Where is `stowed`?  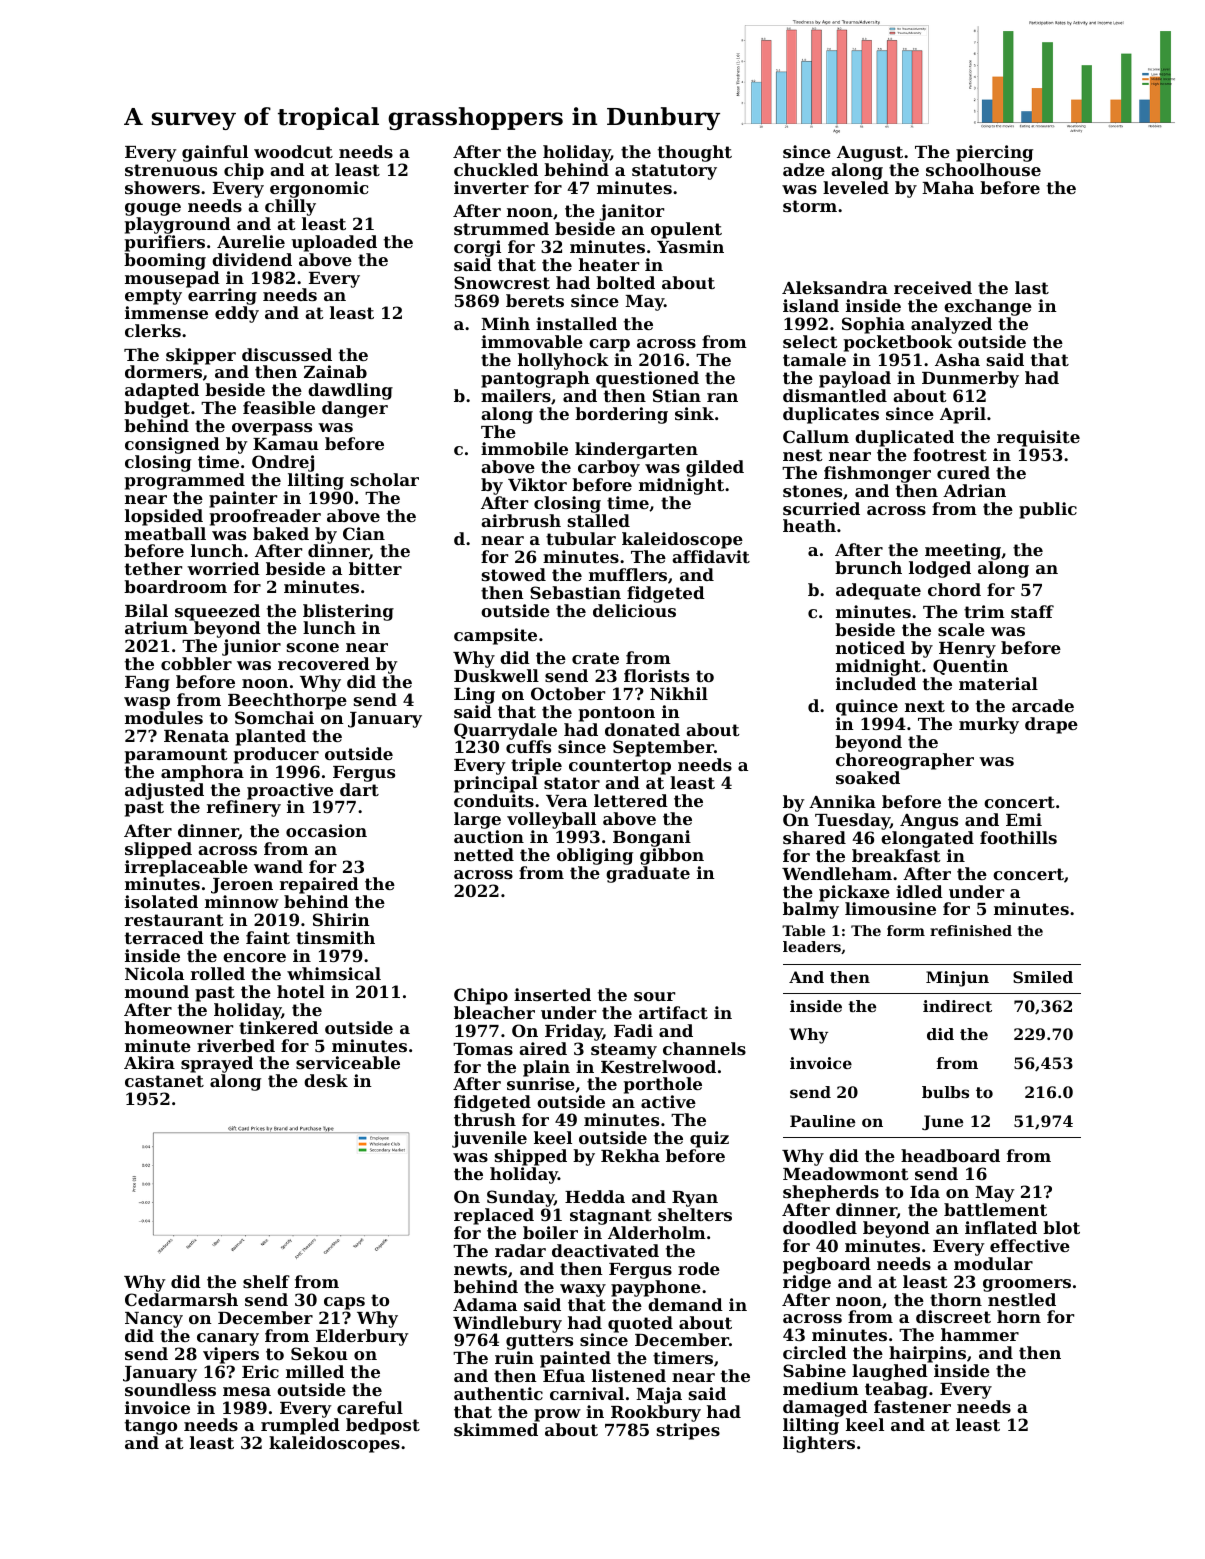
stowed is located at coordinates (514, 574).
